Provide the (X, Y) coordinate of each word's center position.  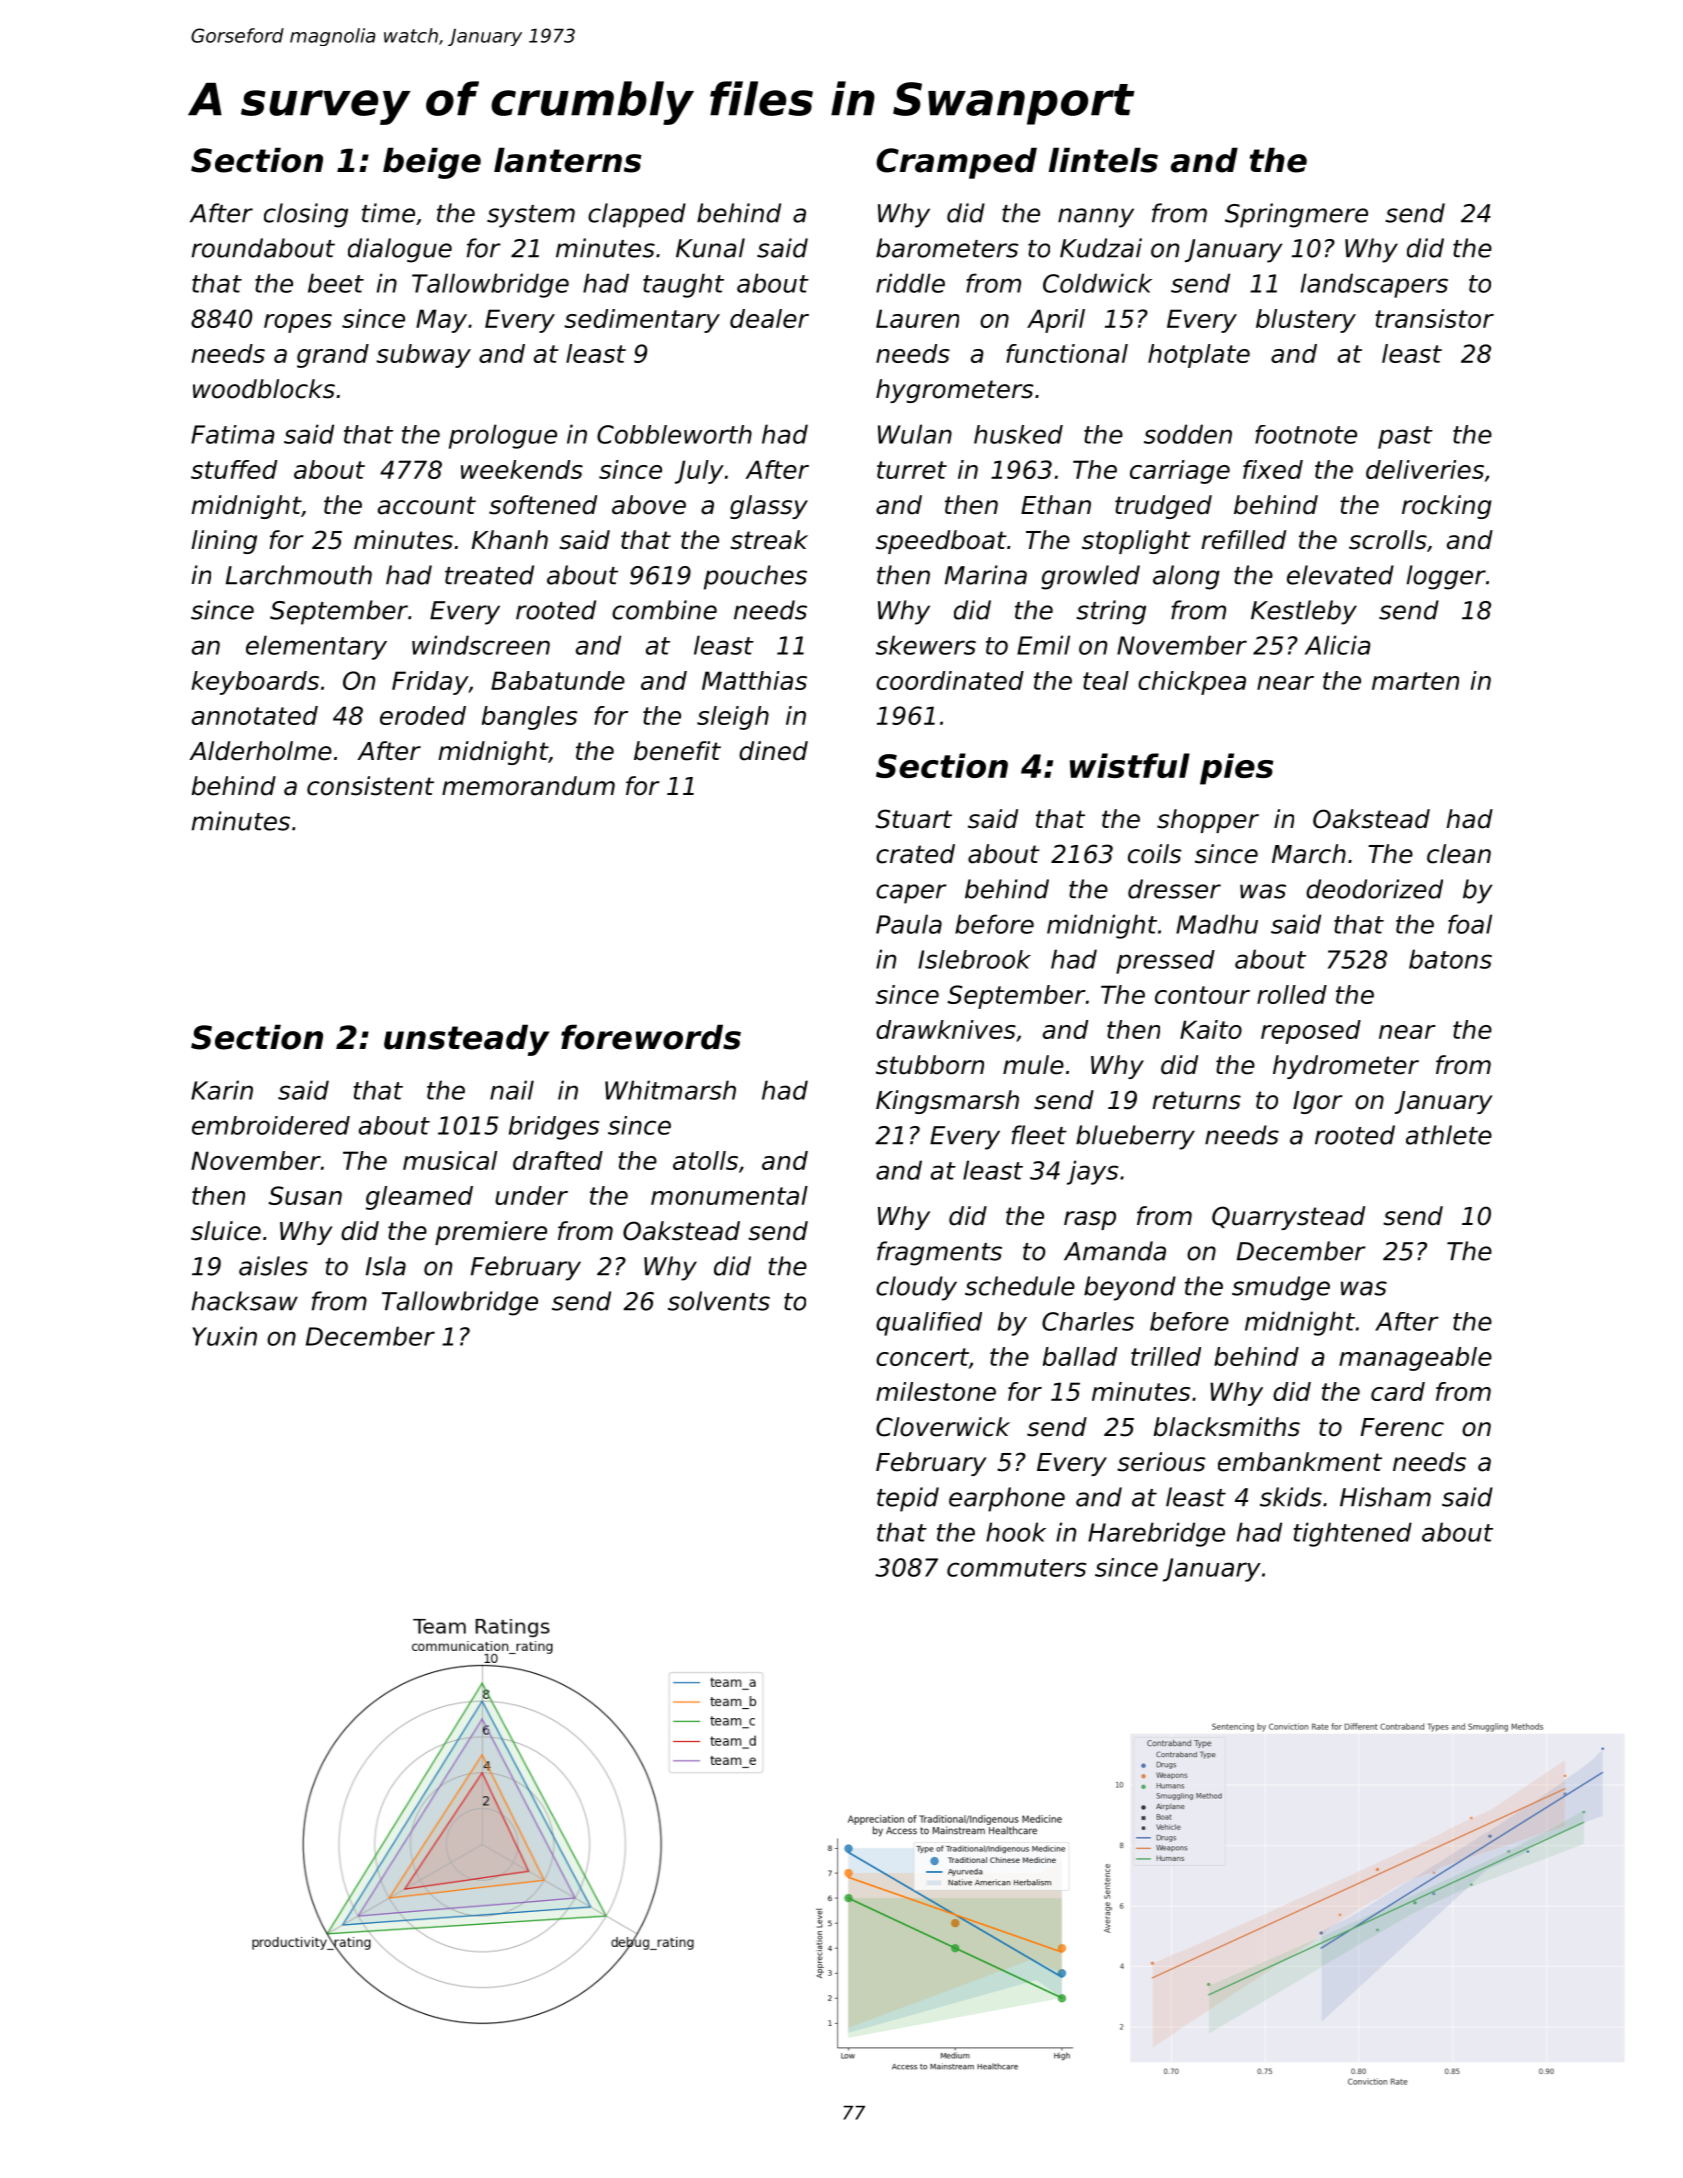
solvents (719, 1301)
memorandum (528, 786)
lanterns (568, 160)
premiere (491, 1233)
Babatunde (558, 680)
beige (432, 163)
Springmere (1296, 215)
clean (1459, 854)
